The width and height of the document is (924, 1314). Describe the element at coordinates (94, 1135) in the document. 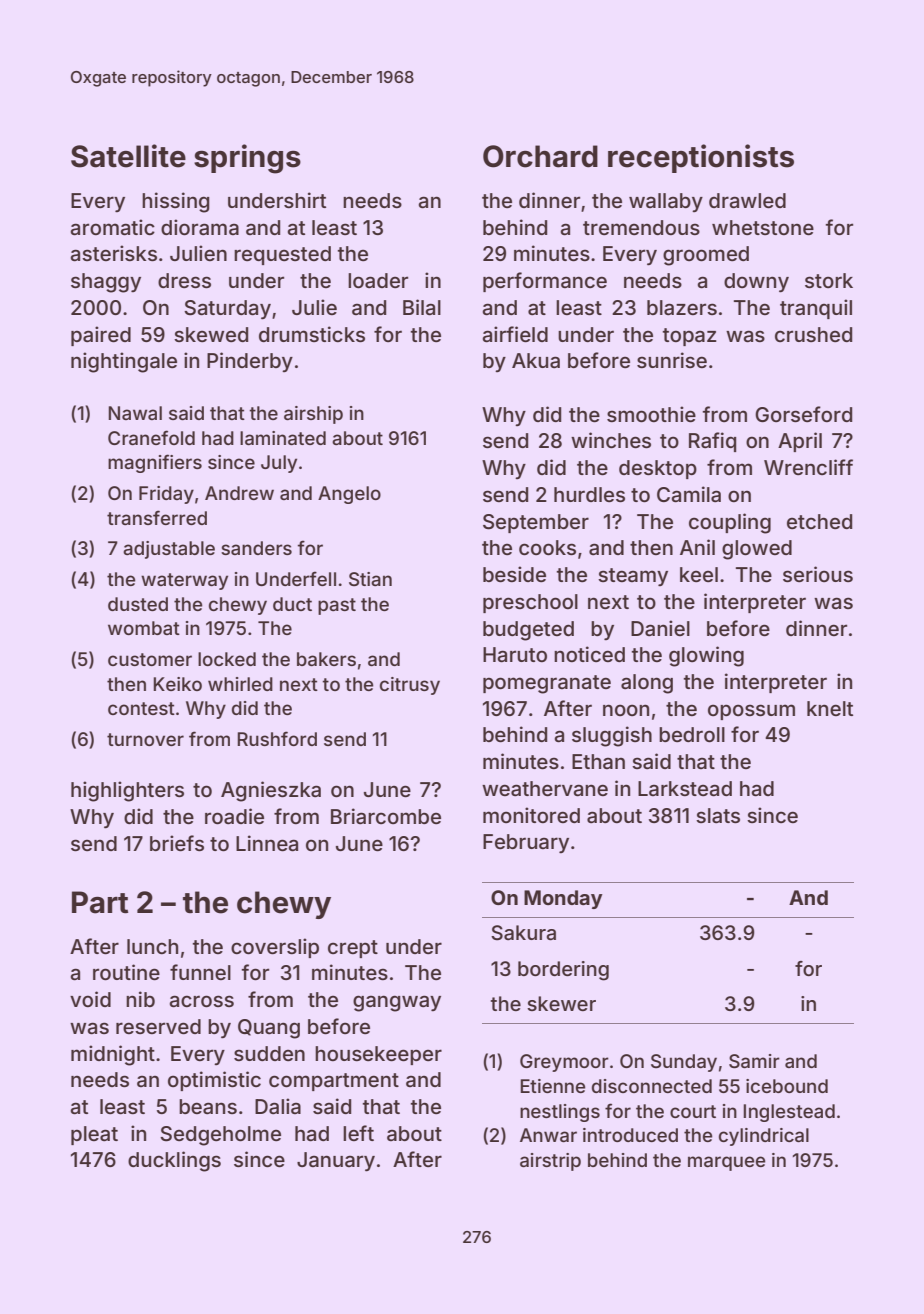

I see `pleat` at that location.
